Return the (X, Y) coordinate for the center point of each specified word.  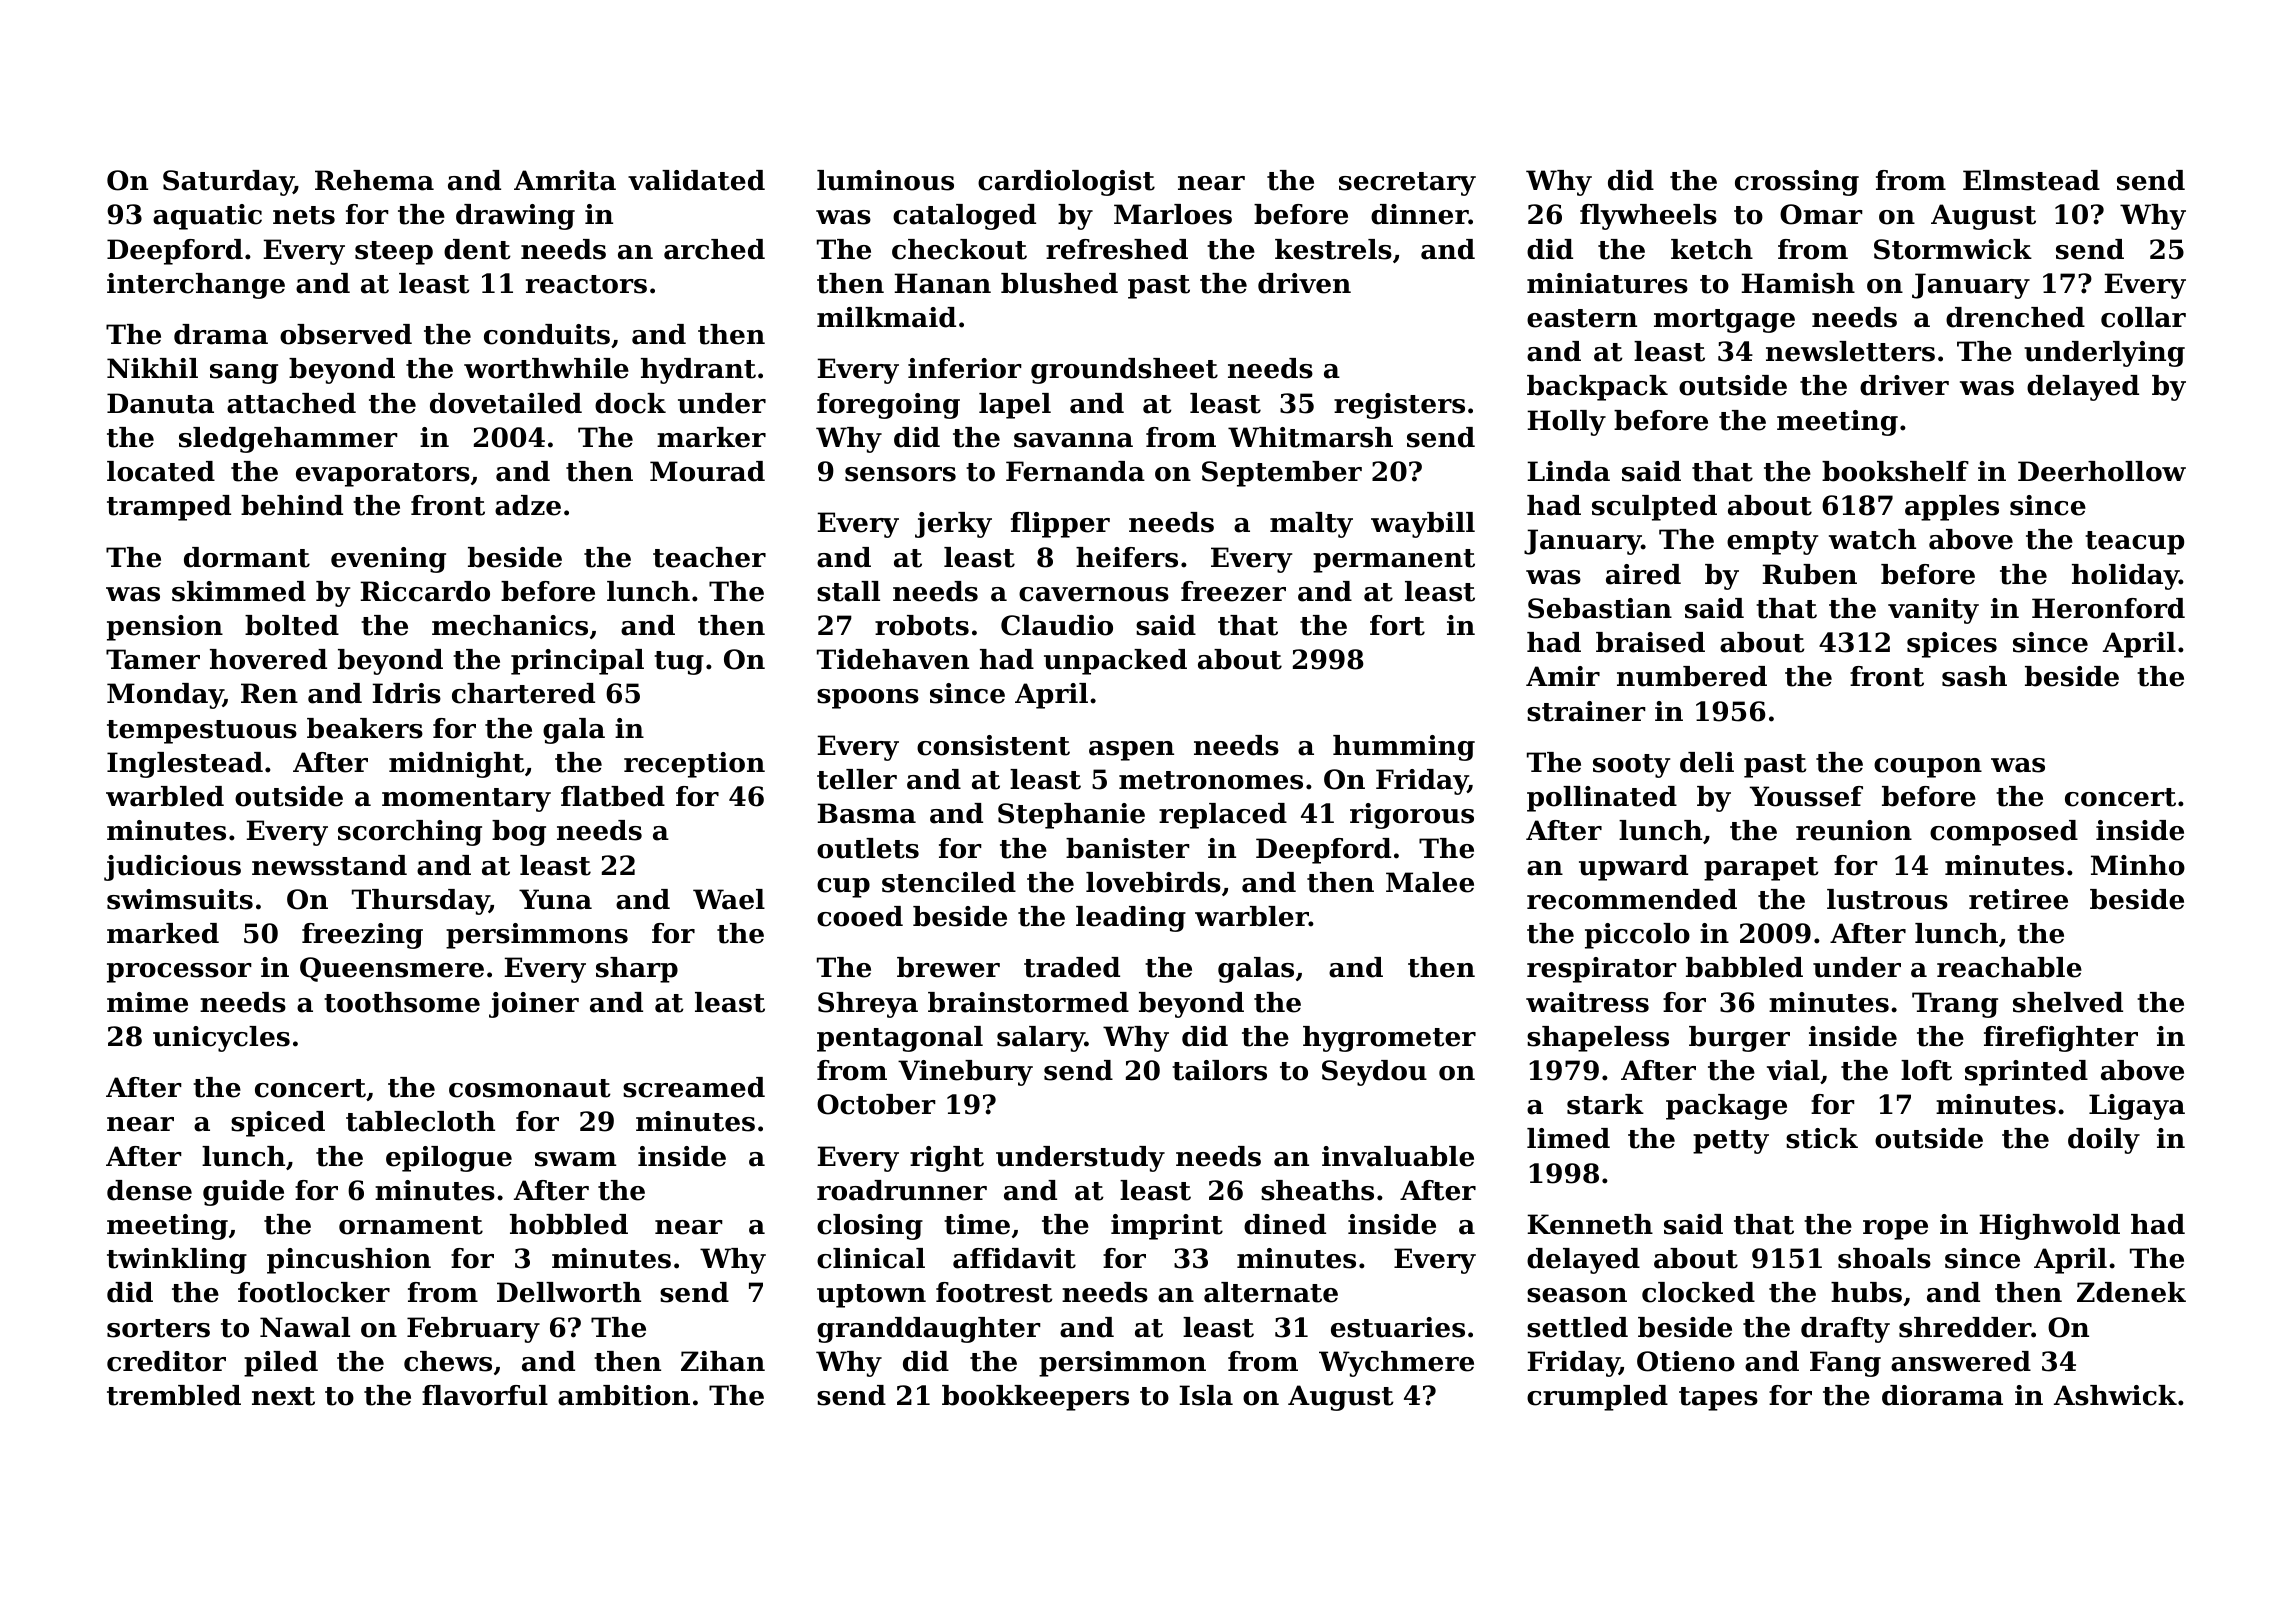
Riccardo (425, 591)
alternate (1271, 1292)
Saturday (228, 183)
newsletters (1850, 351)
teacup (2134, 543)
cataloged (964, 217)
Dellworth (569, 1292)
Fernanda (1075, 471)
